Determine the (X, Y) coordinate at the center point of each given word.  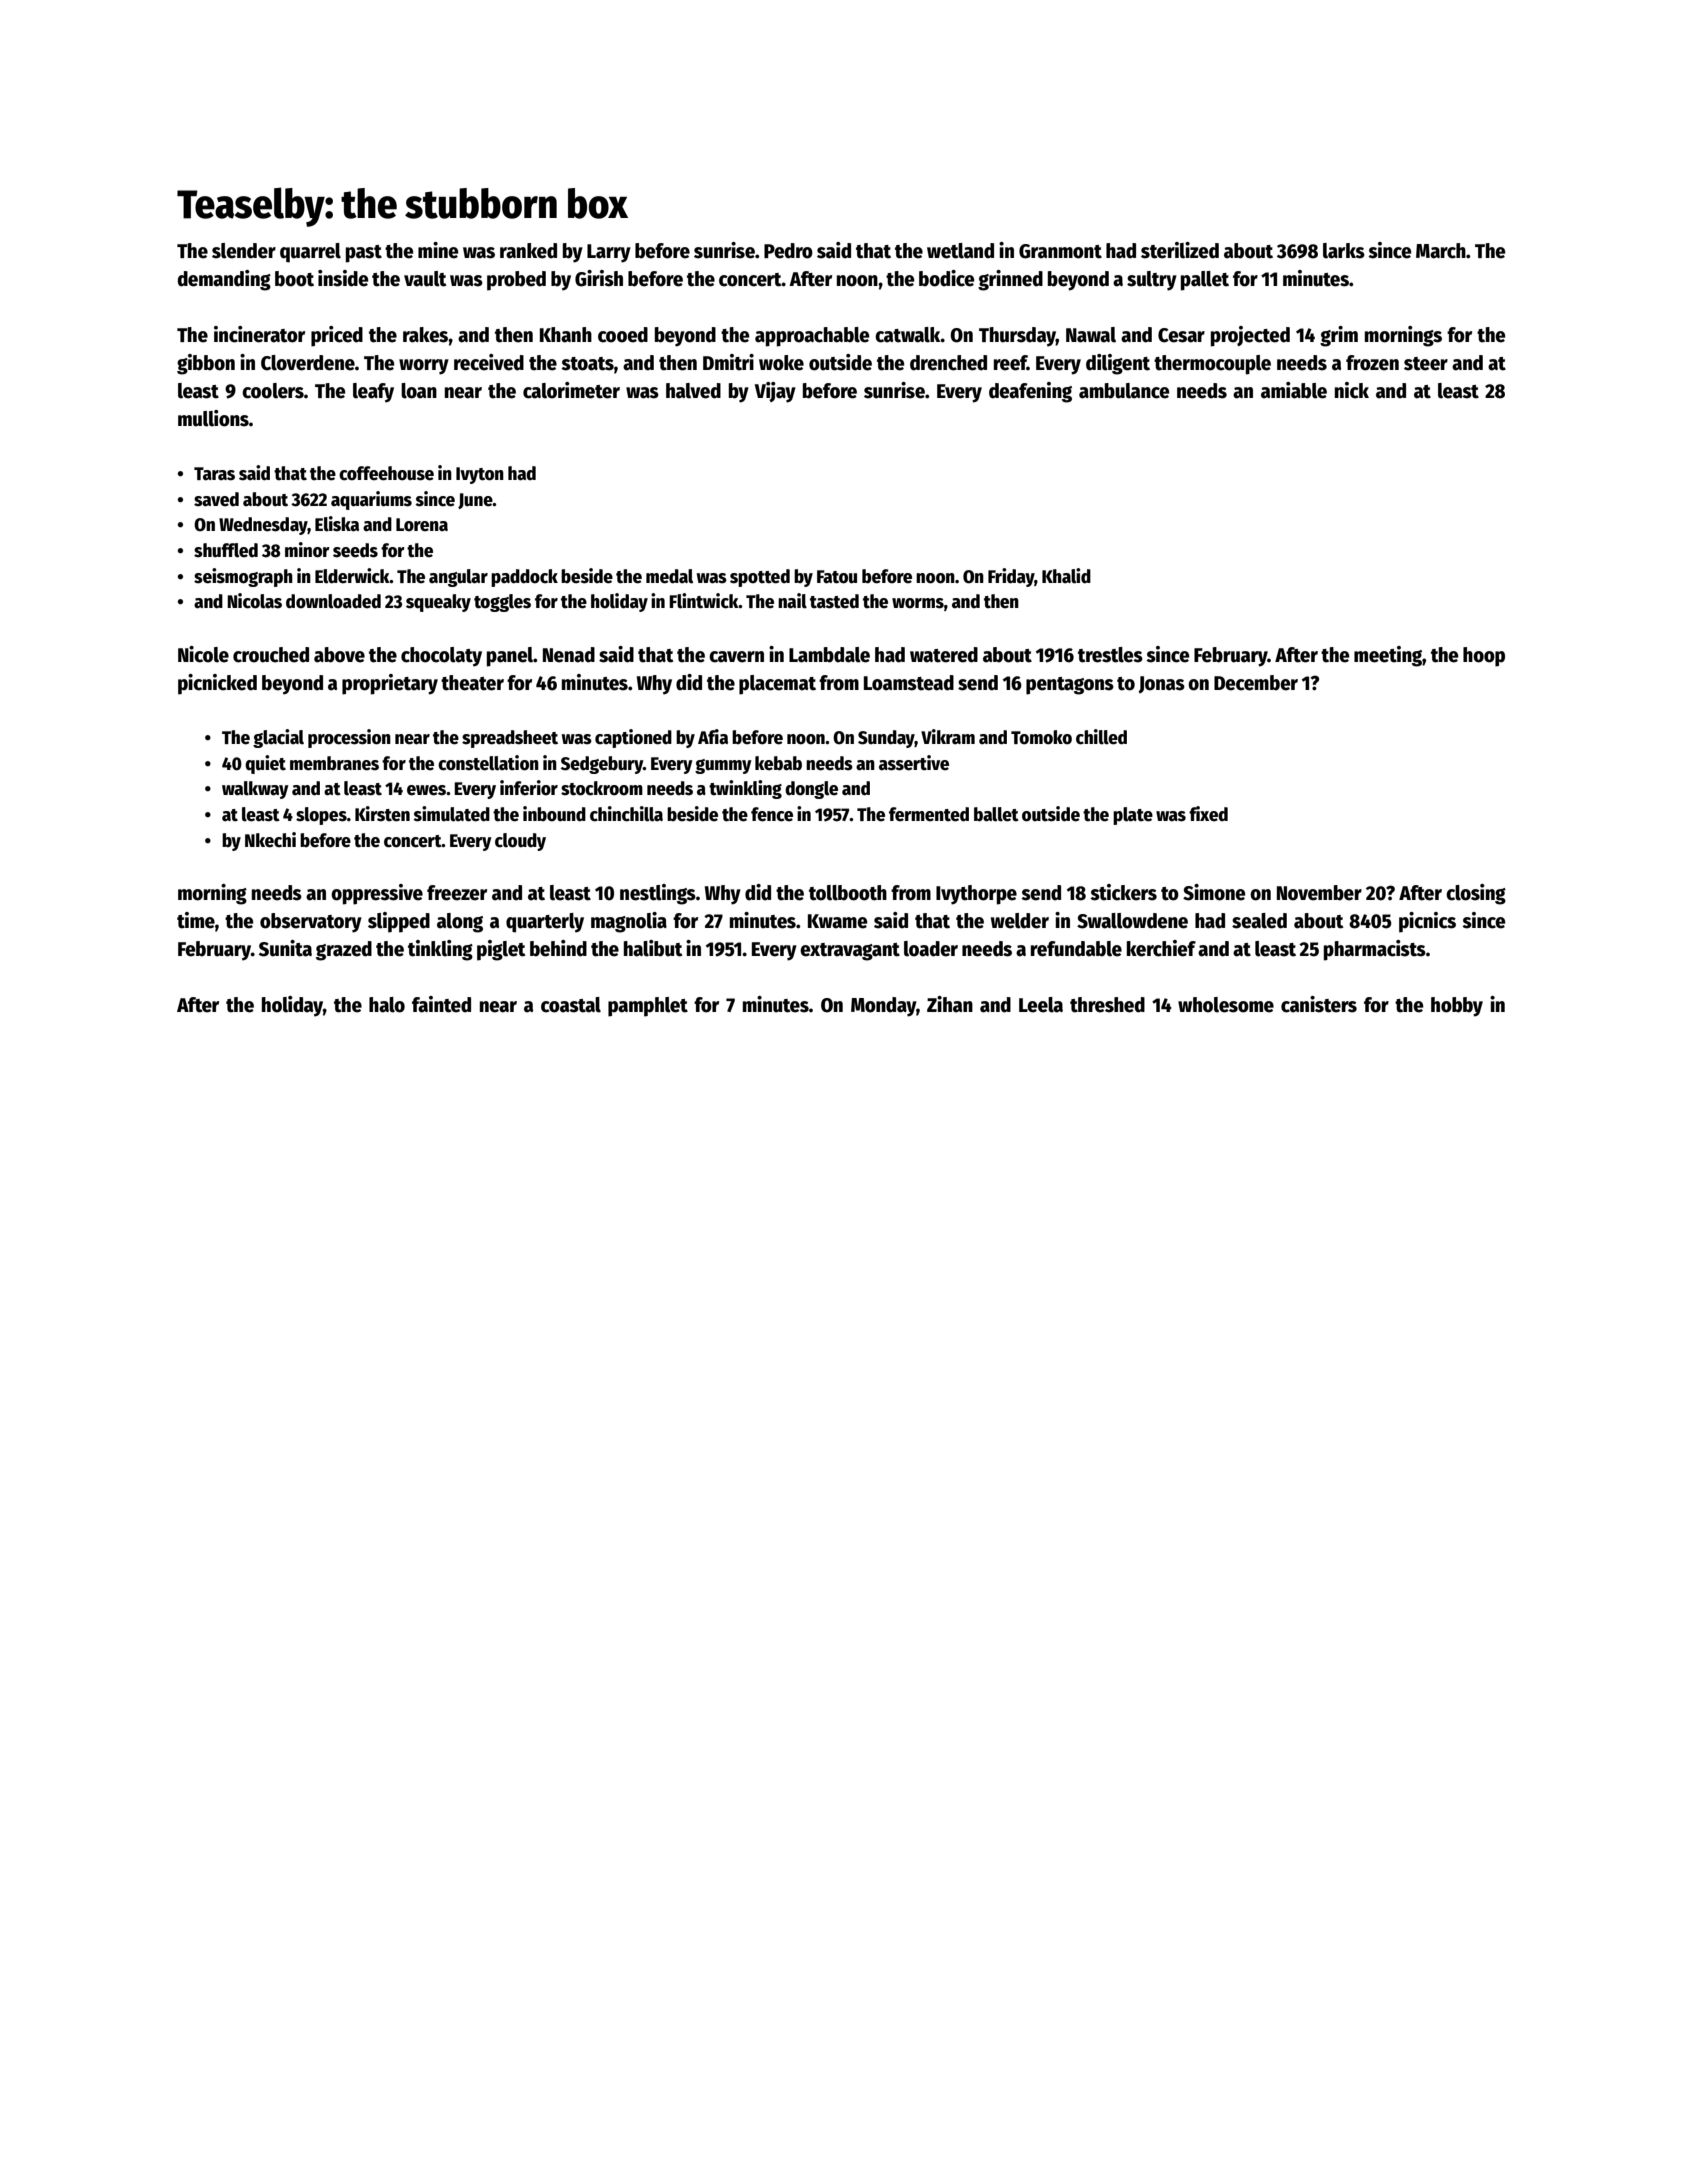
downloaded (333, 601)
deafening (1030, 392)
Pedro (788, 251)
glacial (278, 738)
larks (1344, 251)
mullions (213, 418)
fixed (1208, 814)
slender (244, 251)
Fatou (837, 577)
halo (387, 1005)
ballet (996, 814)
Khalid (1066, 576)
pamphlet (648, 1007)
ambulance (1124, 391)
